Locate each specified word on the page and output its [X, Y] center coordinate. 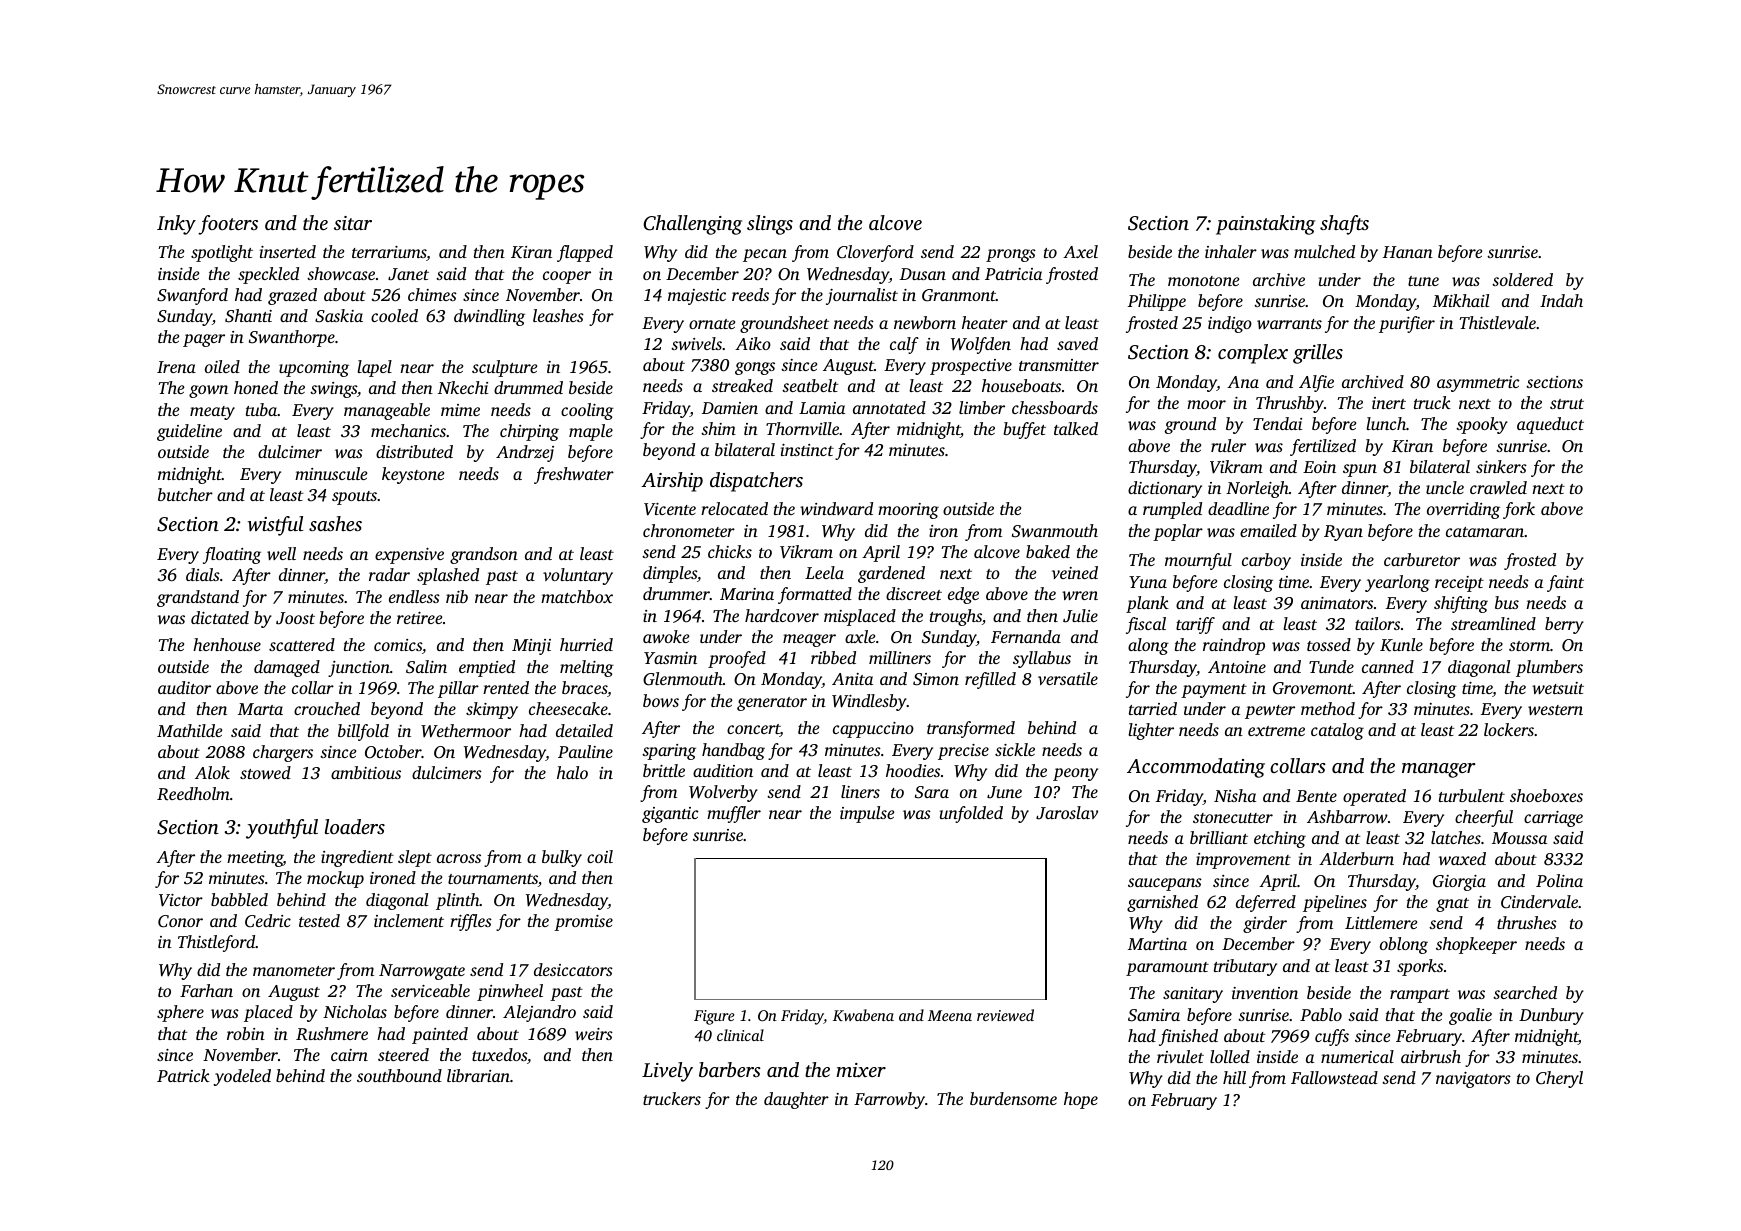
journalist [862, 296]
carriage [1553, 819]
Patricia [1013, 274]
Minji [531, 647]
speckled [268, 275]
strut [1567, 404]
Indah [1561, 300]
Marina [747, 594]
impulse [867, 814]
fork [1519, 510]
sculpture [504, 368]
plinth [458, 901]
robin [246, 1033]
